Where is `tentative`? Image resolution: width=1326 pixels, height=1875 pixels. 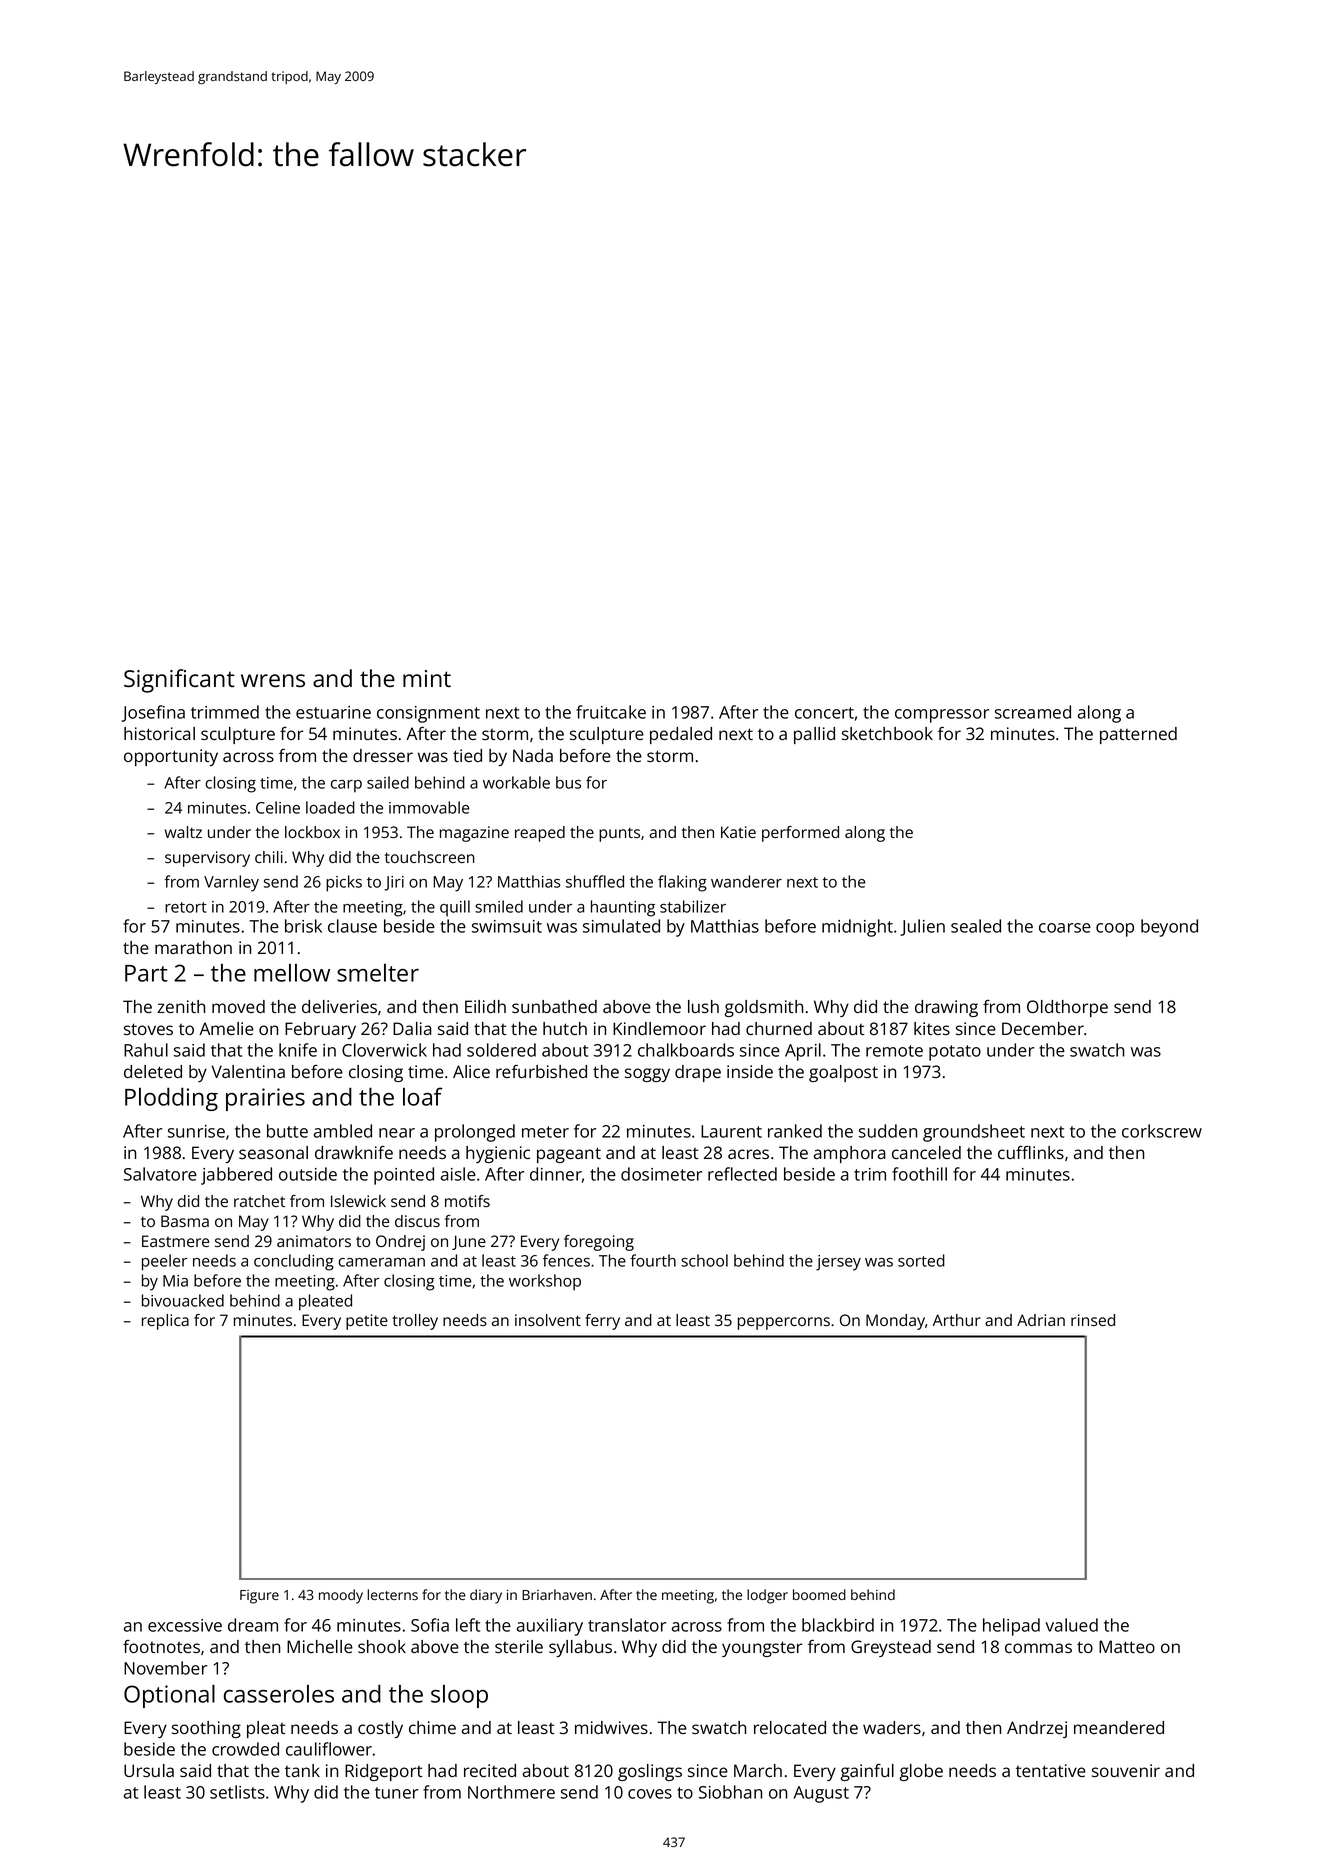
tentative is located at coordinates (1051, 1770).
